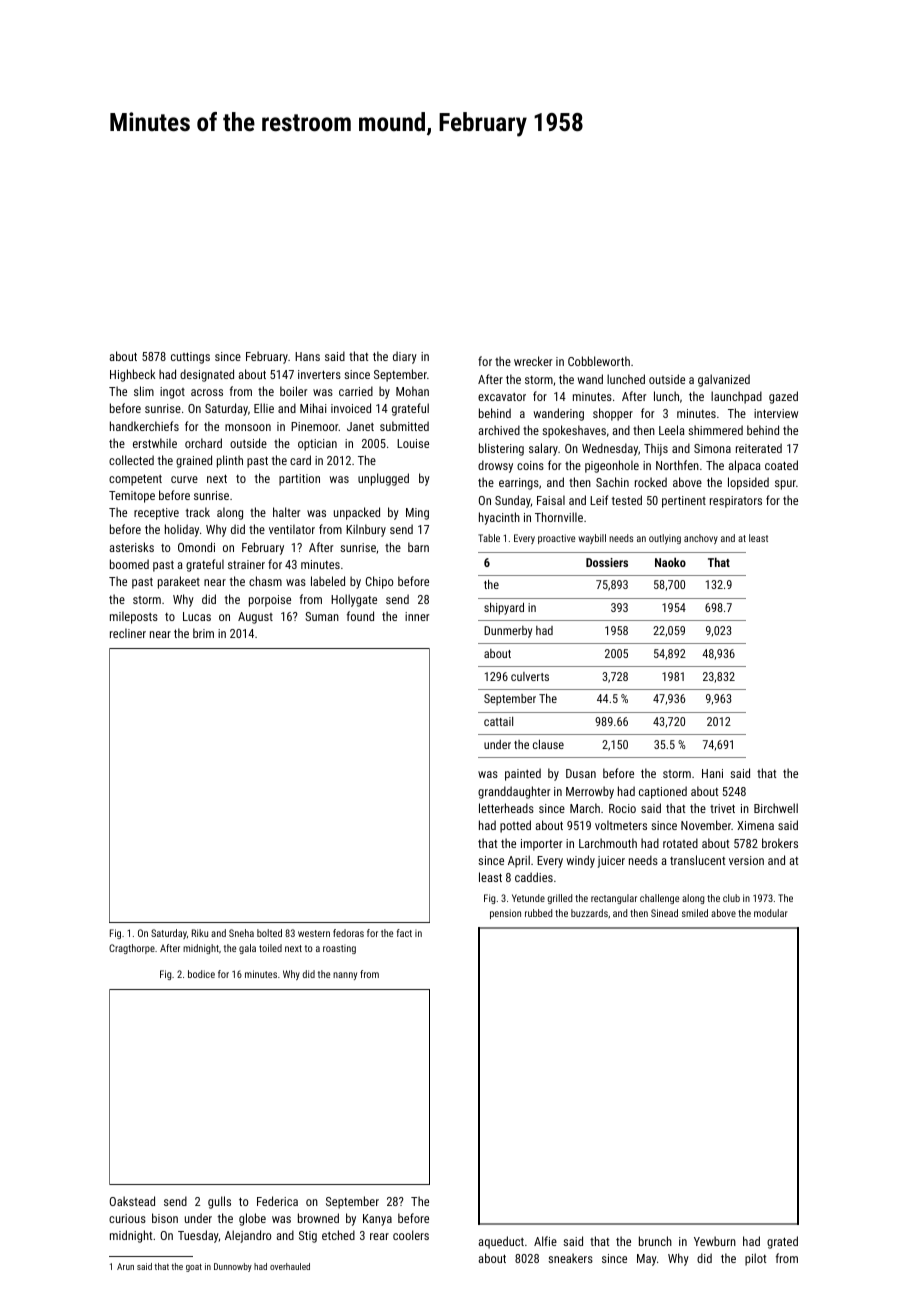 The image size is (908, 1316). Describe the element at coordinates (755, 825) in the screenshot. I see `Ximena` at that location.
